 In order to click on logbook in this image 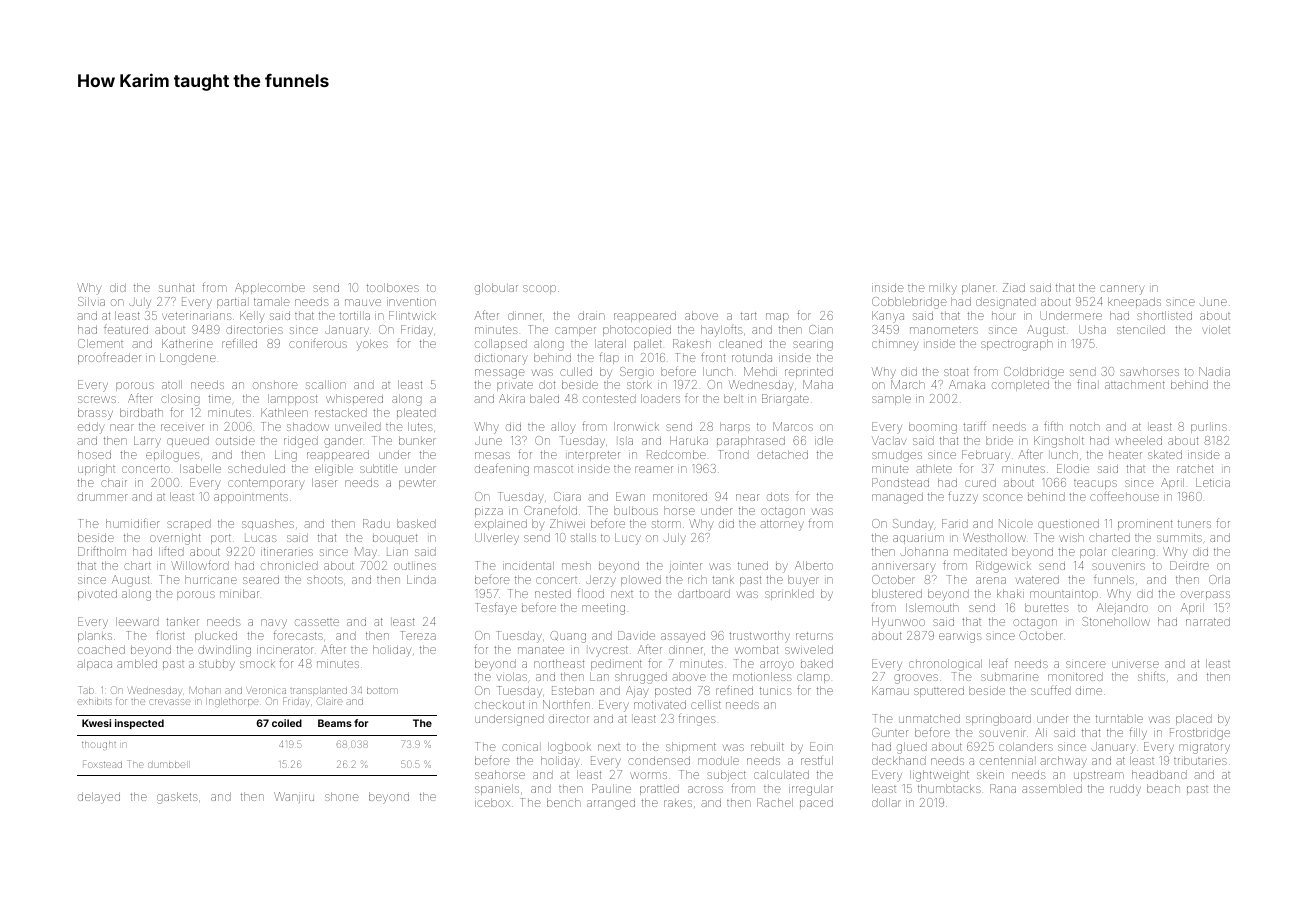, I will do `click(569, 748)`.
